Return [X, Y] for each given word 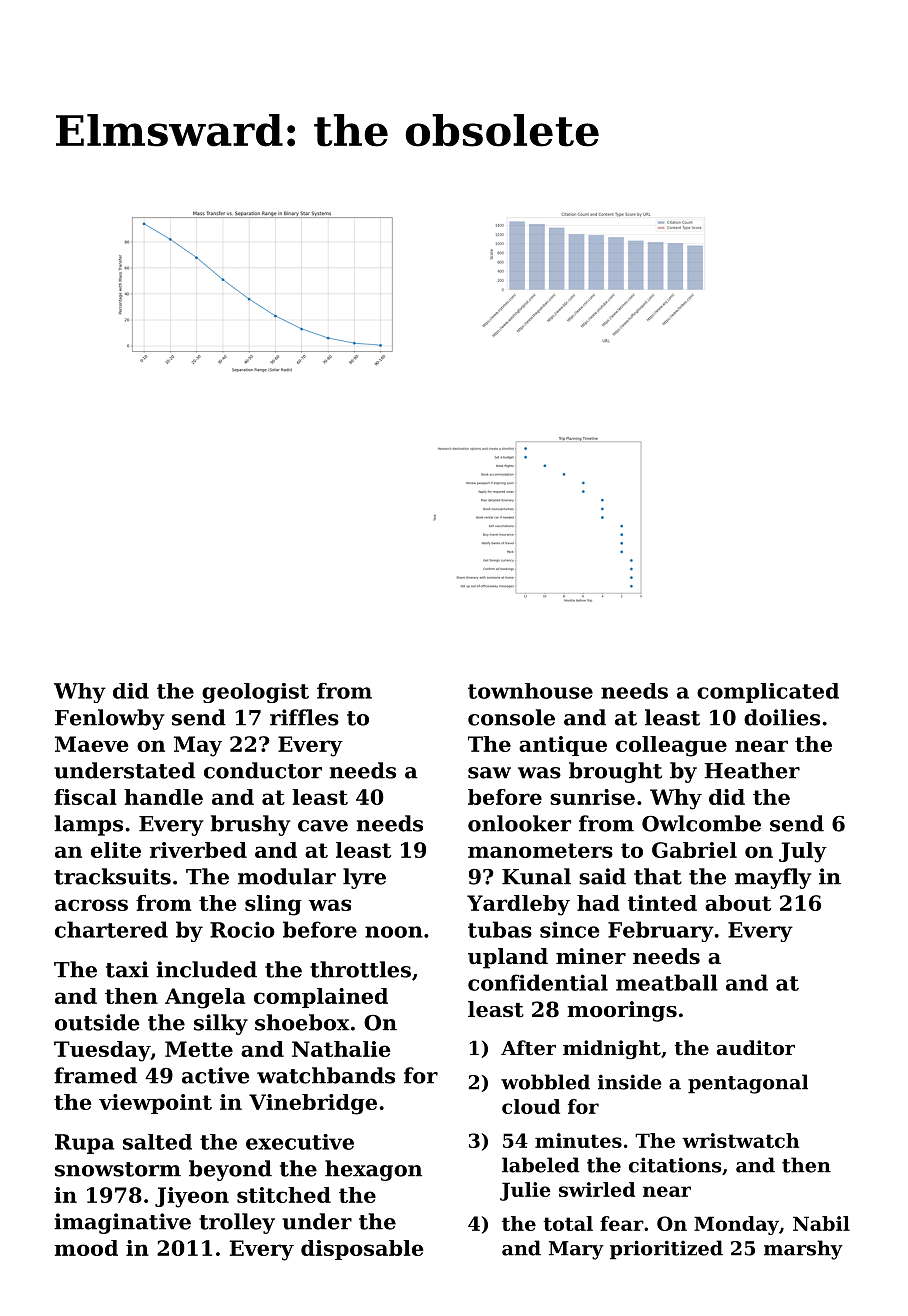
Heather [752, 770]
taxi [127, 969]
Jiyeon [192, 1197]
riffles [304, 717]
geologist [255, 693]
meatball [667, 982]
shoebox [302, 1022]
